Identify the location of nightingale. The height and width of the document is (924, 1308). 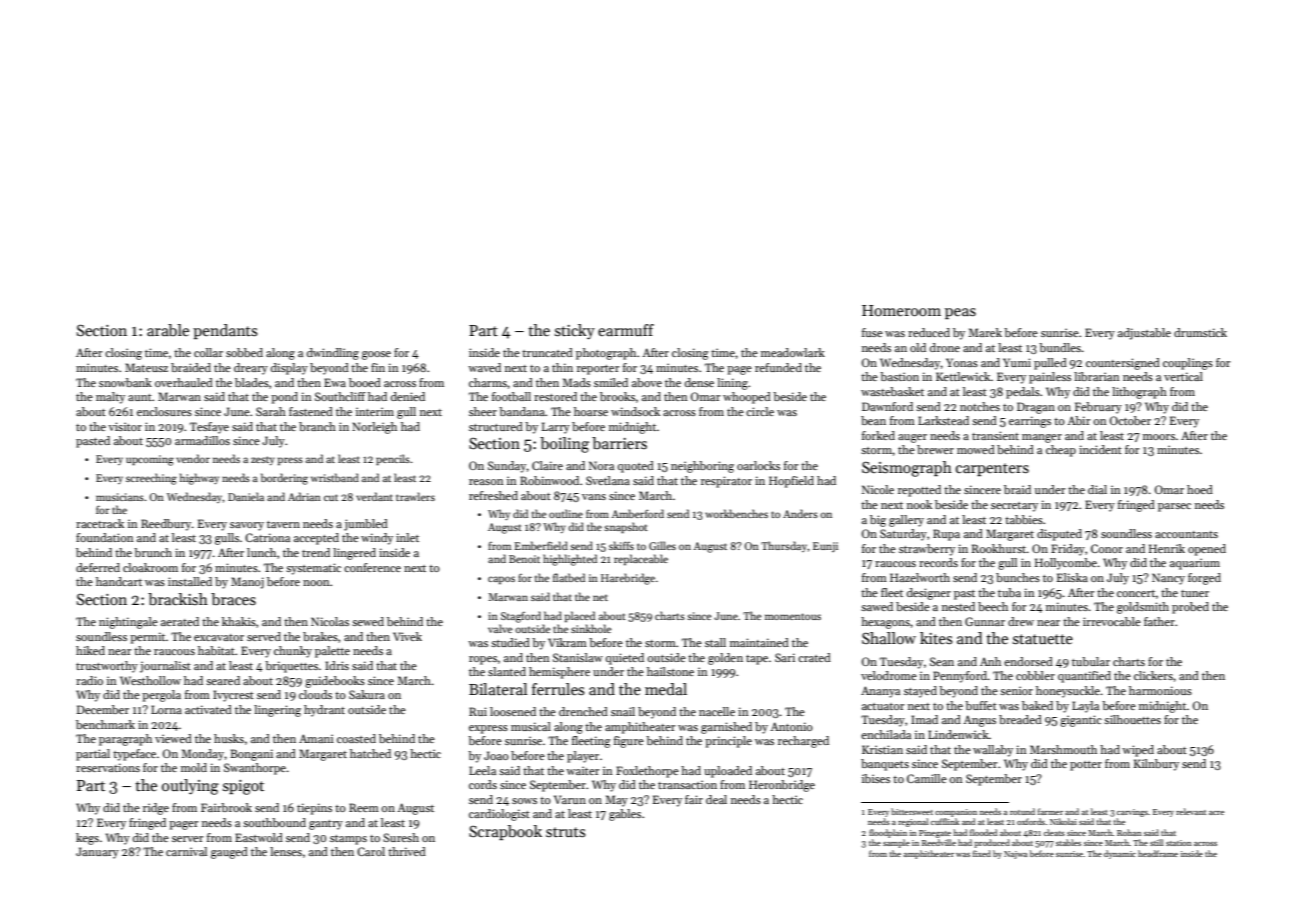
(128, 623).
